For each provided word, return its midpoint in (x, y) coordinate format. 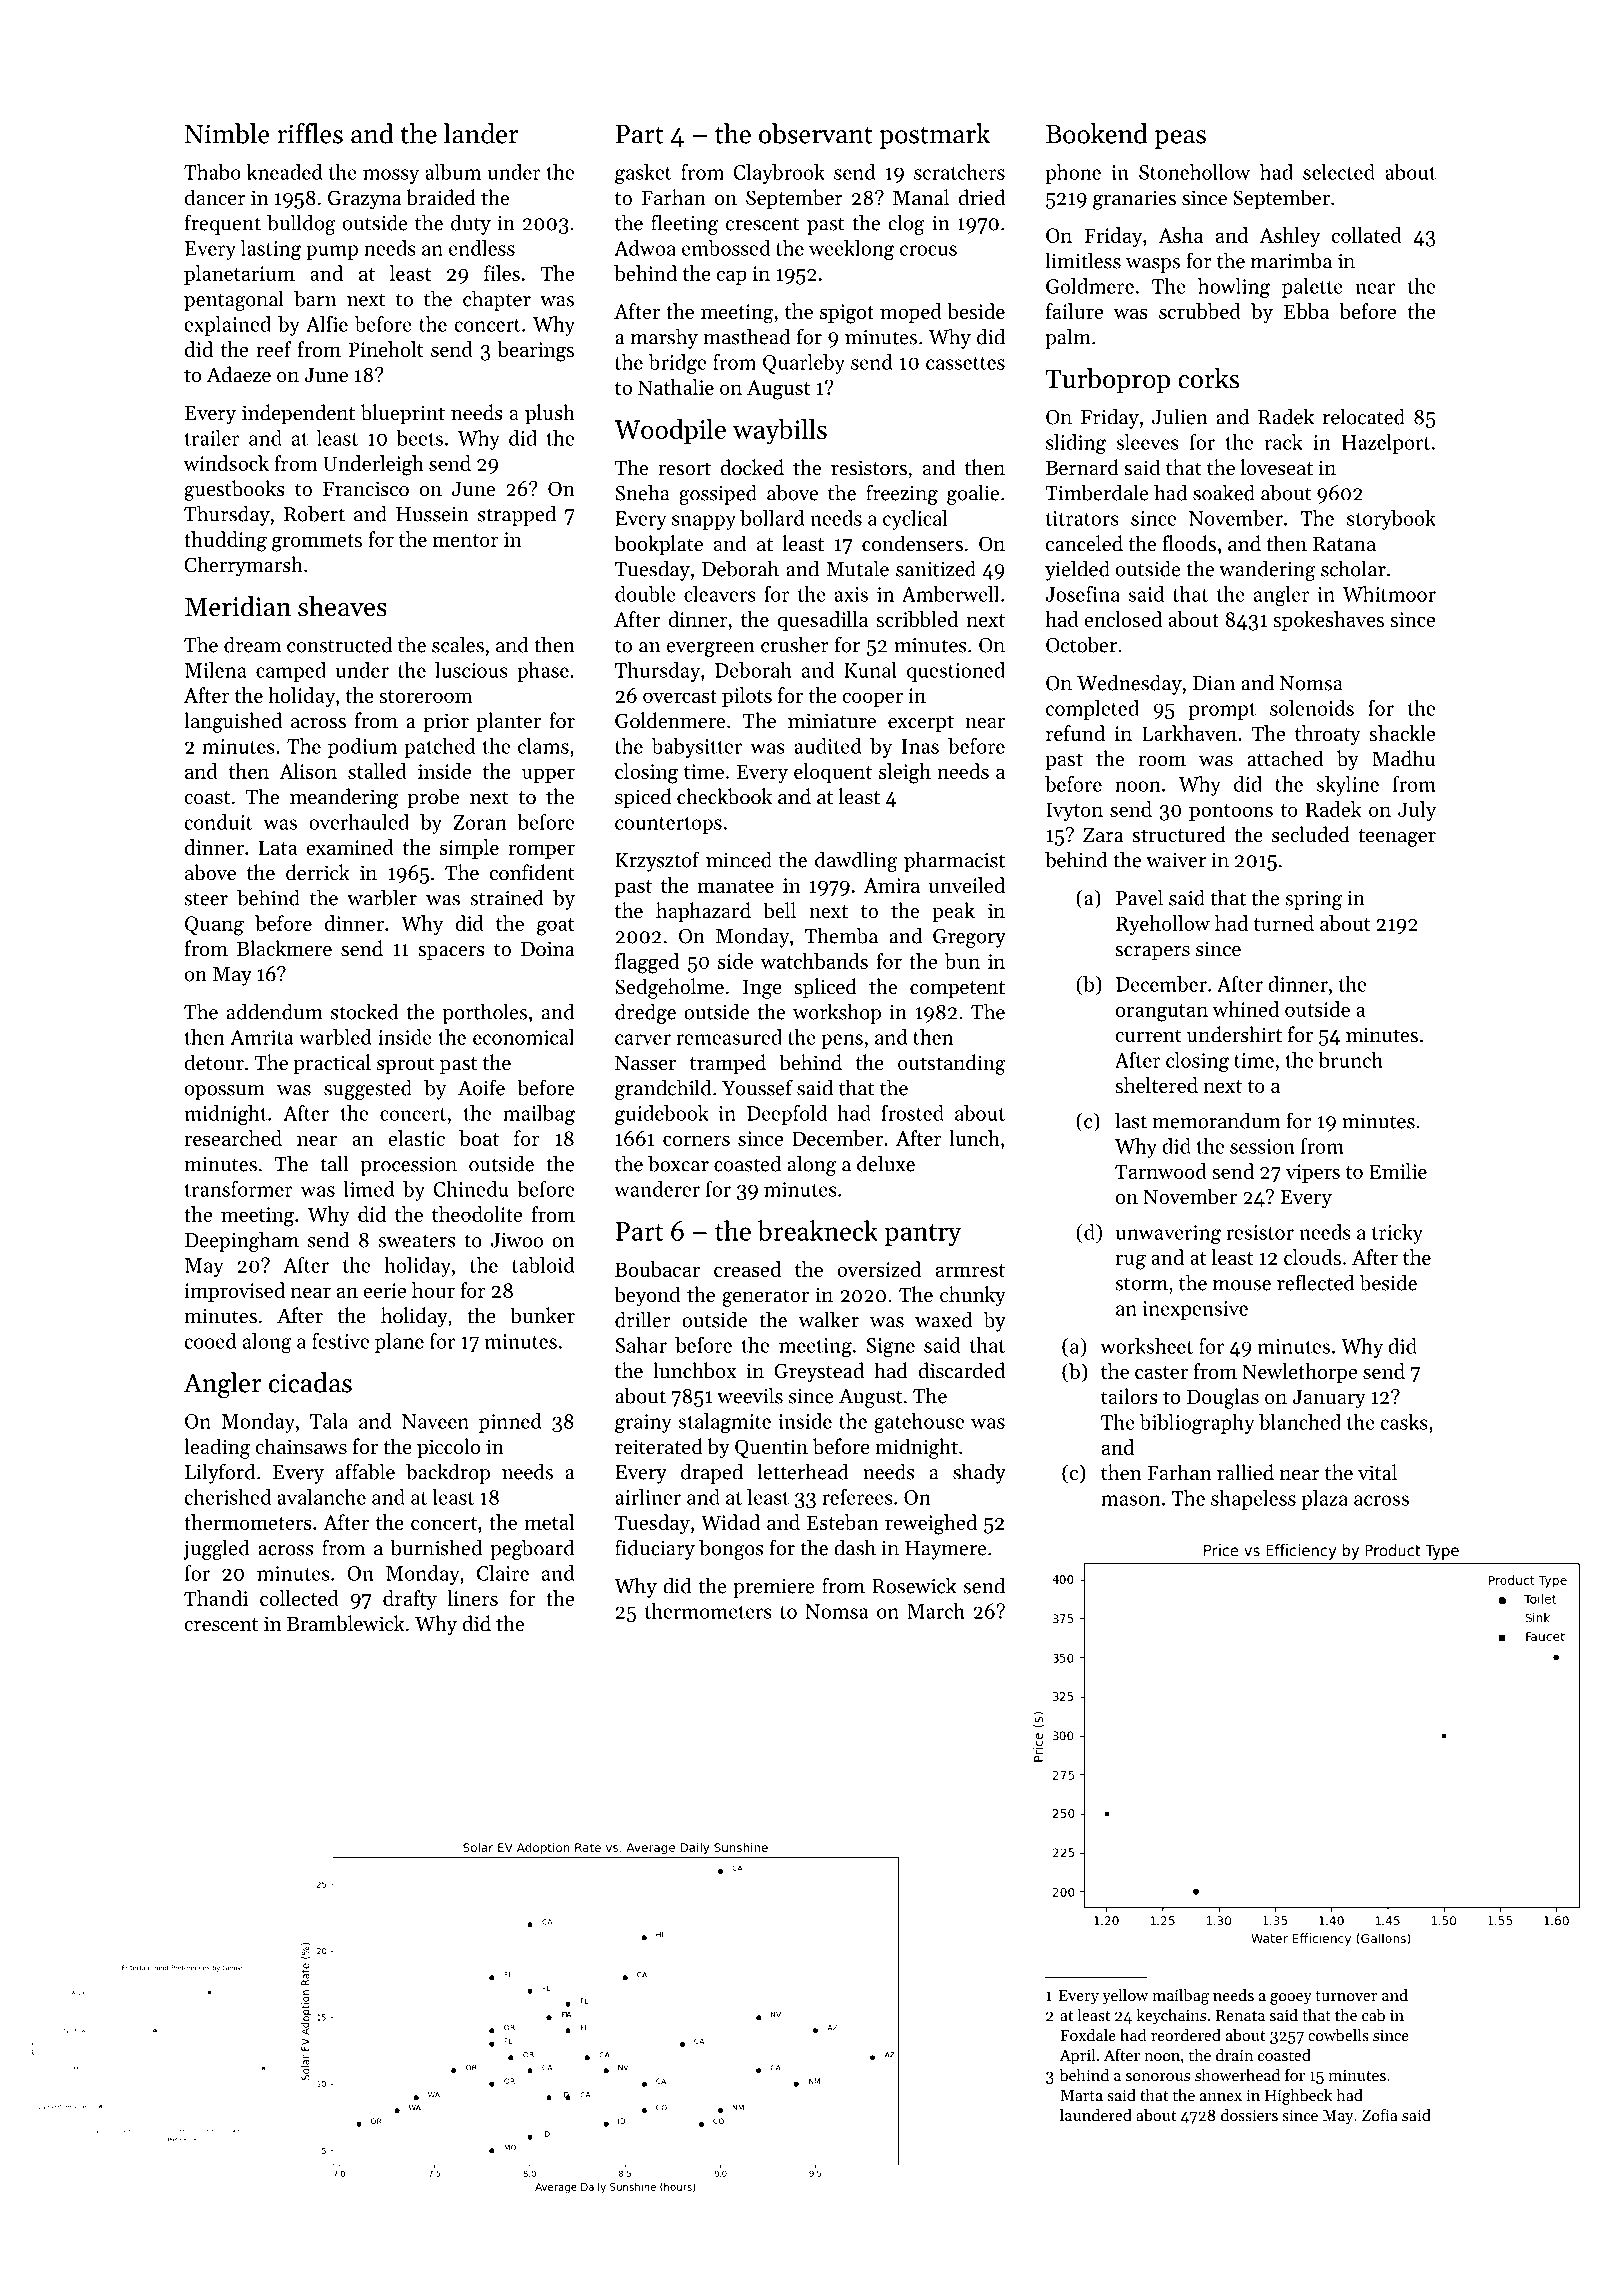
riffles (310, 133)
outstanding (952, 1064)
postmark (934, 136)
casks (1404, 1422)
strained (507, 897)
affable (365, 1471)
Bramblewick (346, 1623)
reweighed (931, 1524)
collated (1367, 235)
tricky (1397, 1234)
